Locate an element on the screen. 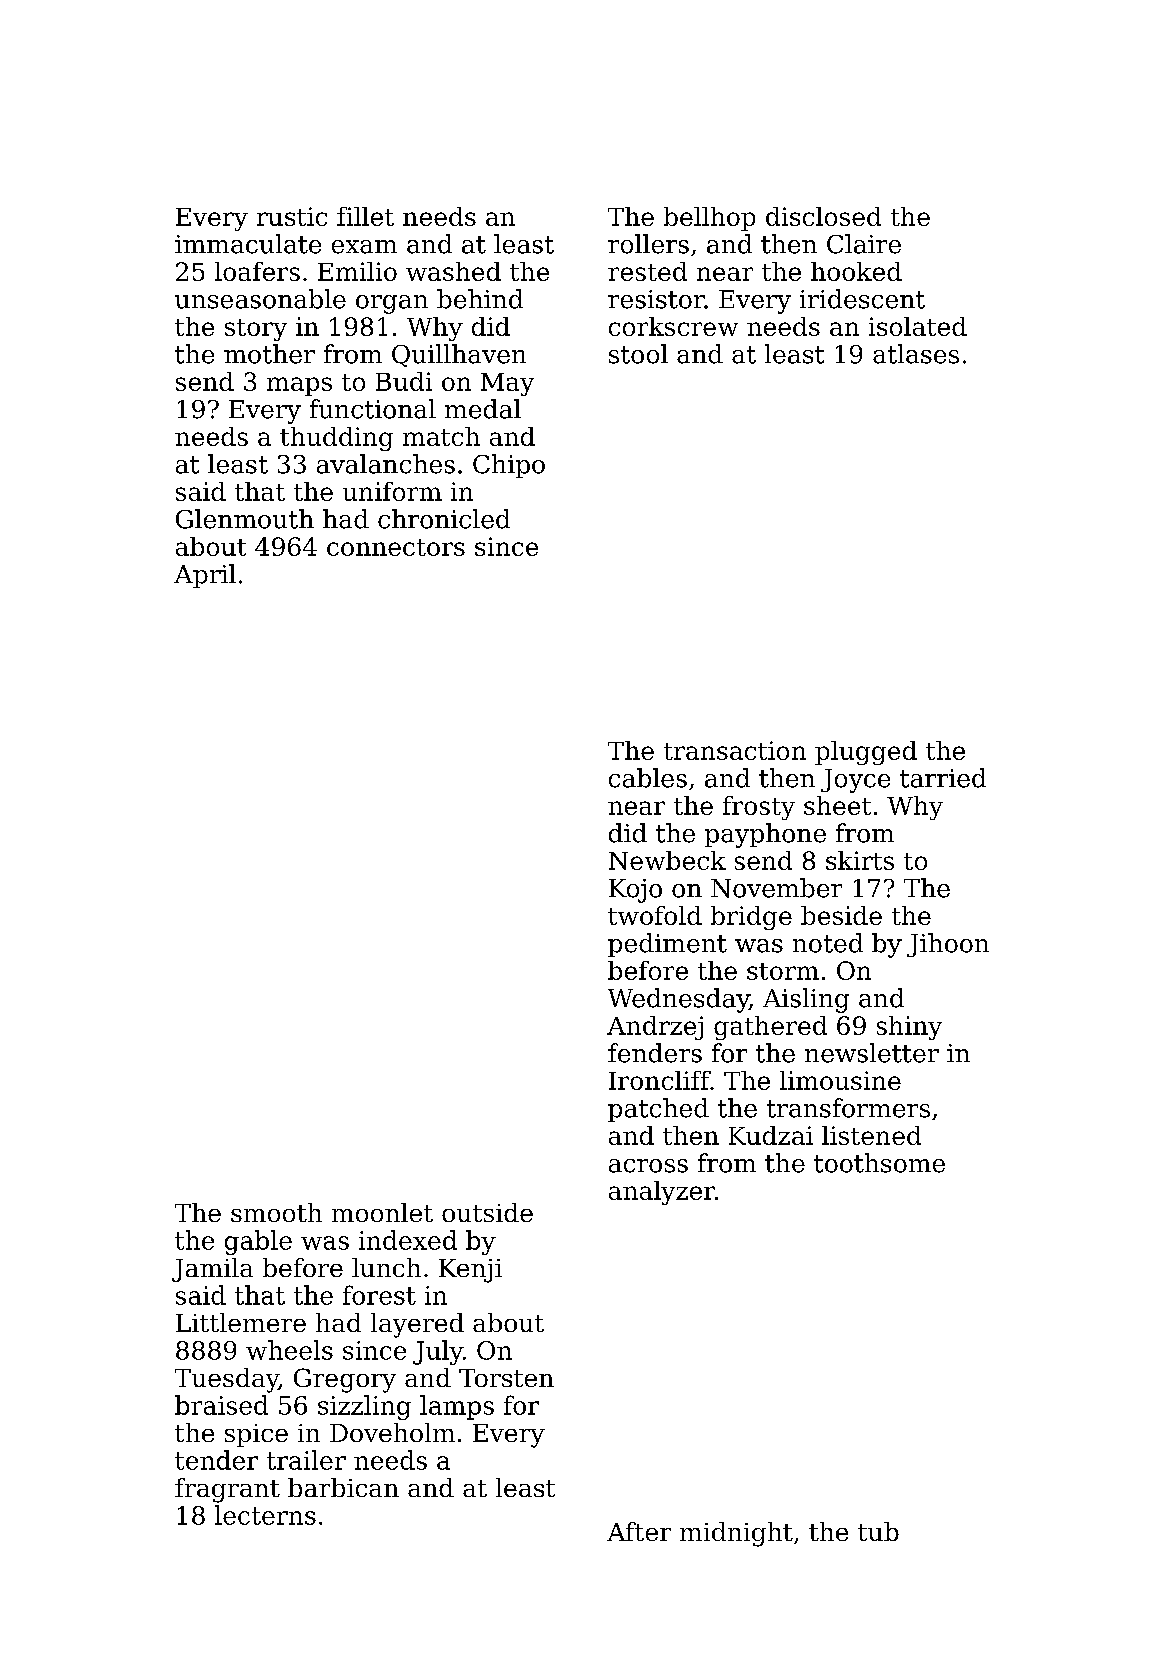 The width and height of the screenshot is (1165, 1654). tub is located at coordinates (878, 1531).
